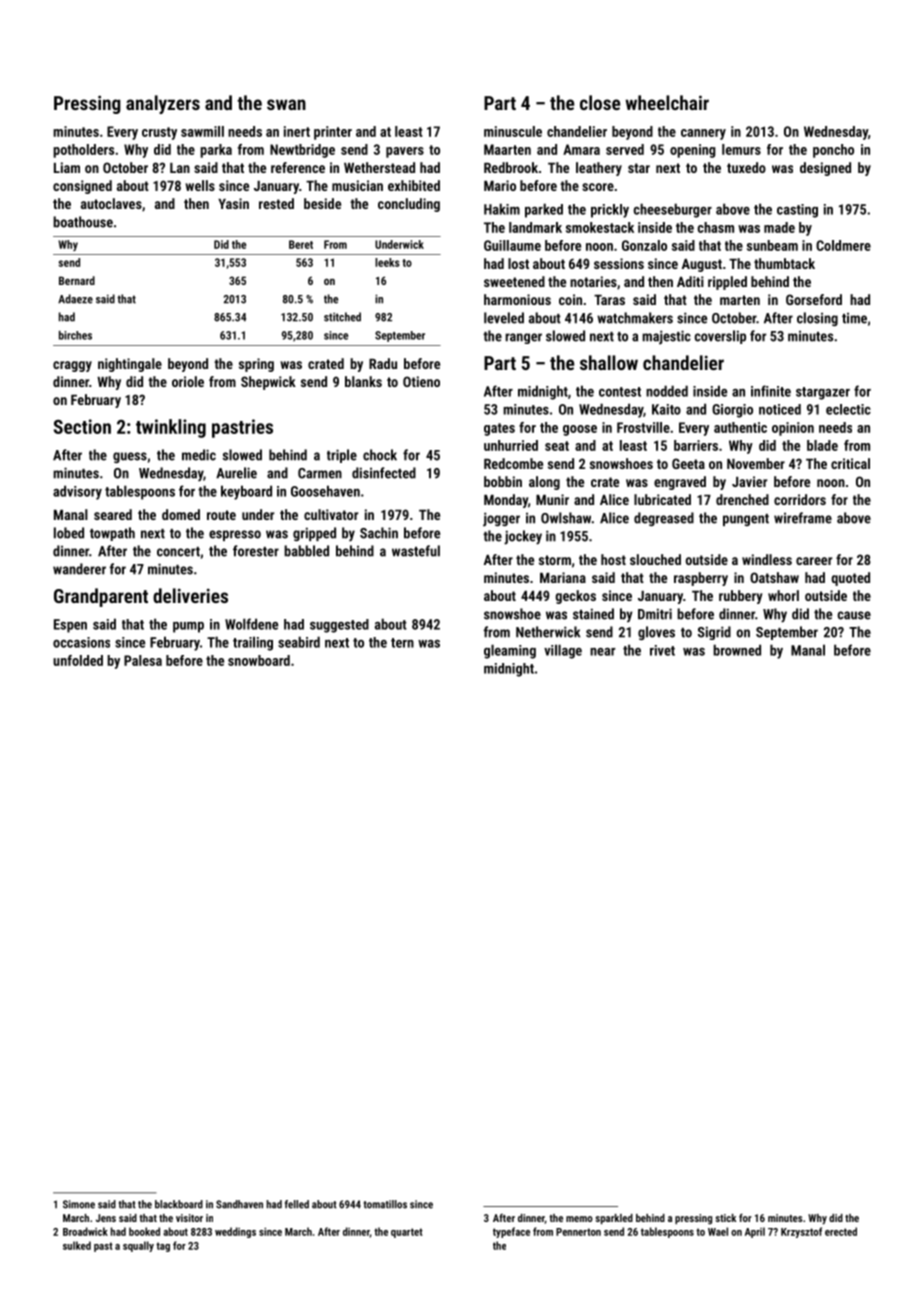  I want to click on Simone, so click(79, 1204).
